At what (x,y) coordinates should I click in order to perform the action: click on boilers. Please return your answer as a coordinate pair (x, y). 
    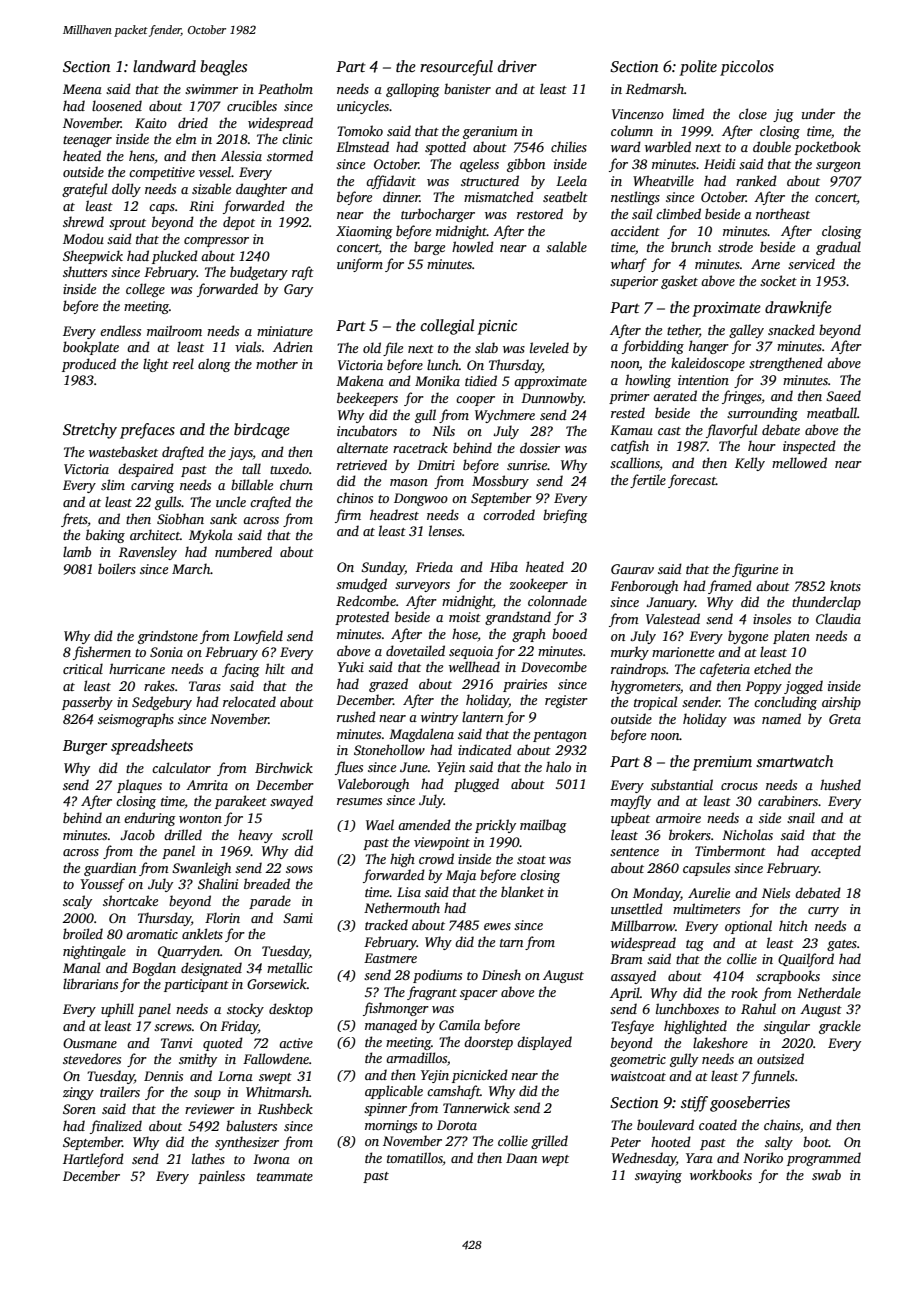
    Looking at the image, I should click on (117, 568).
